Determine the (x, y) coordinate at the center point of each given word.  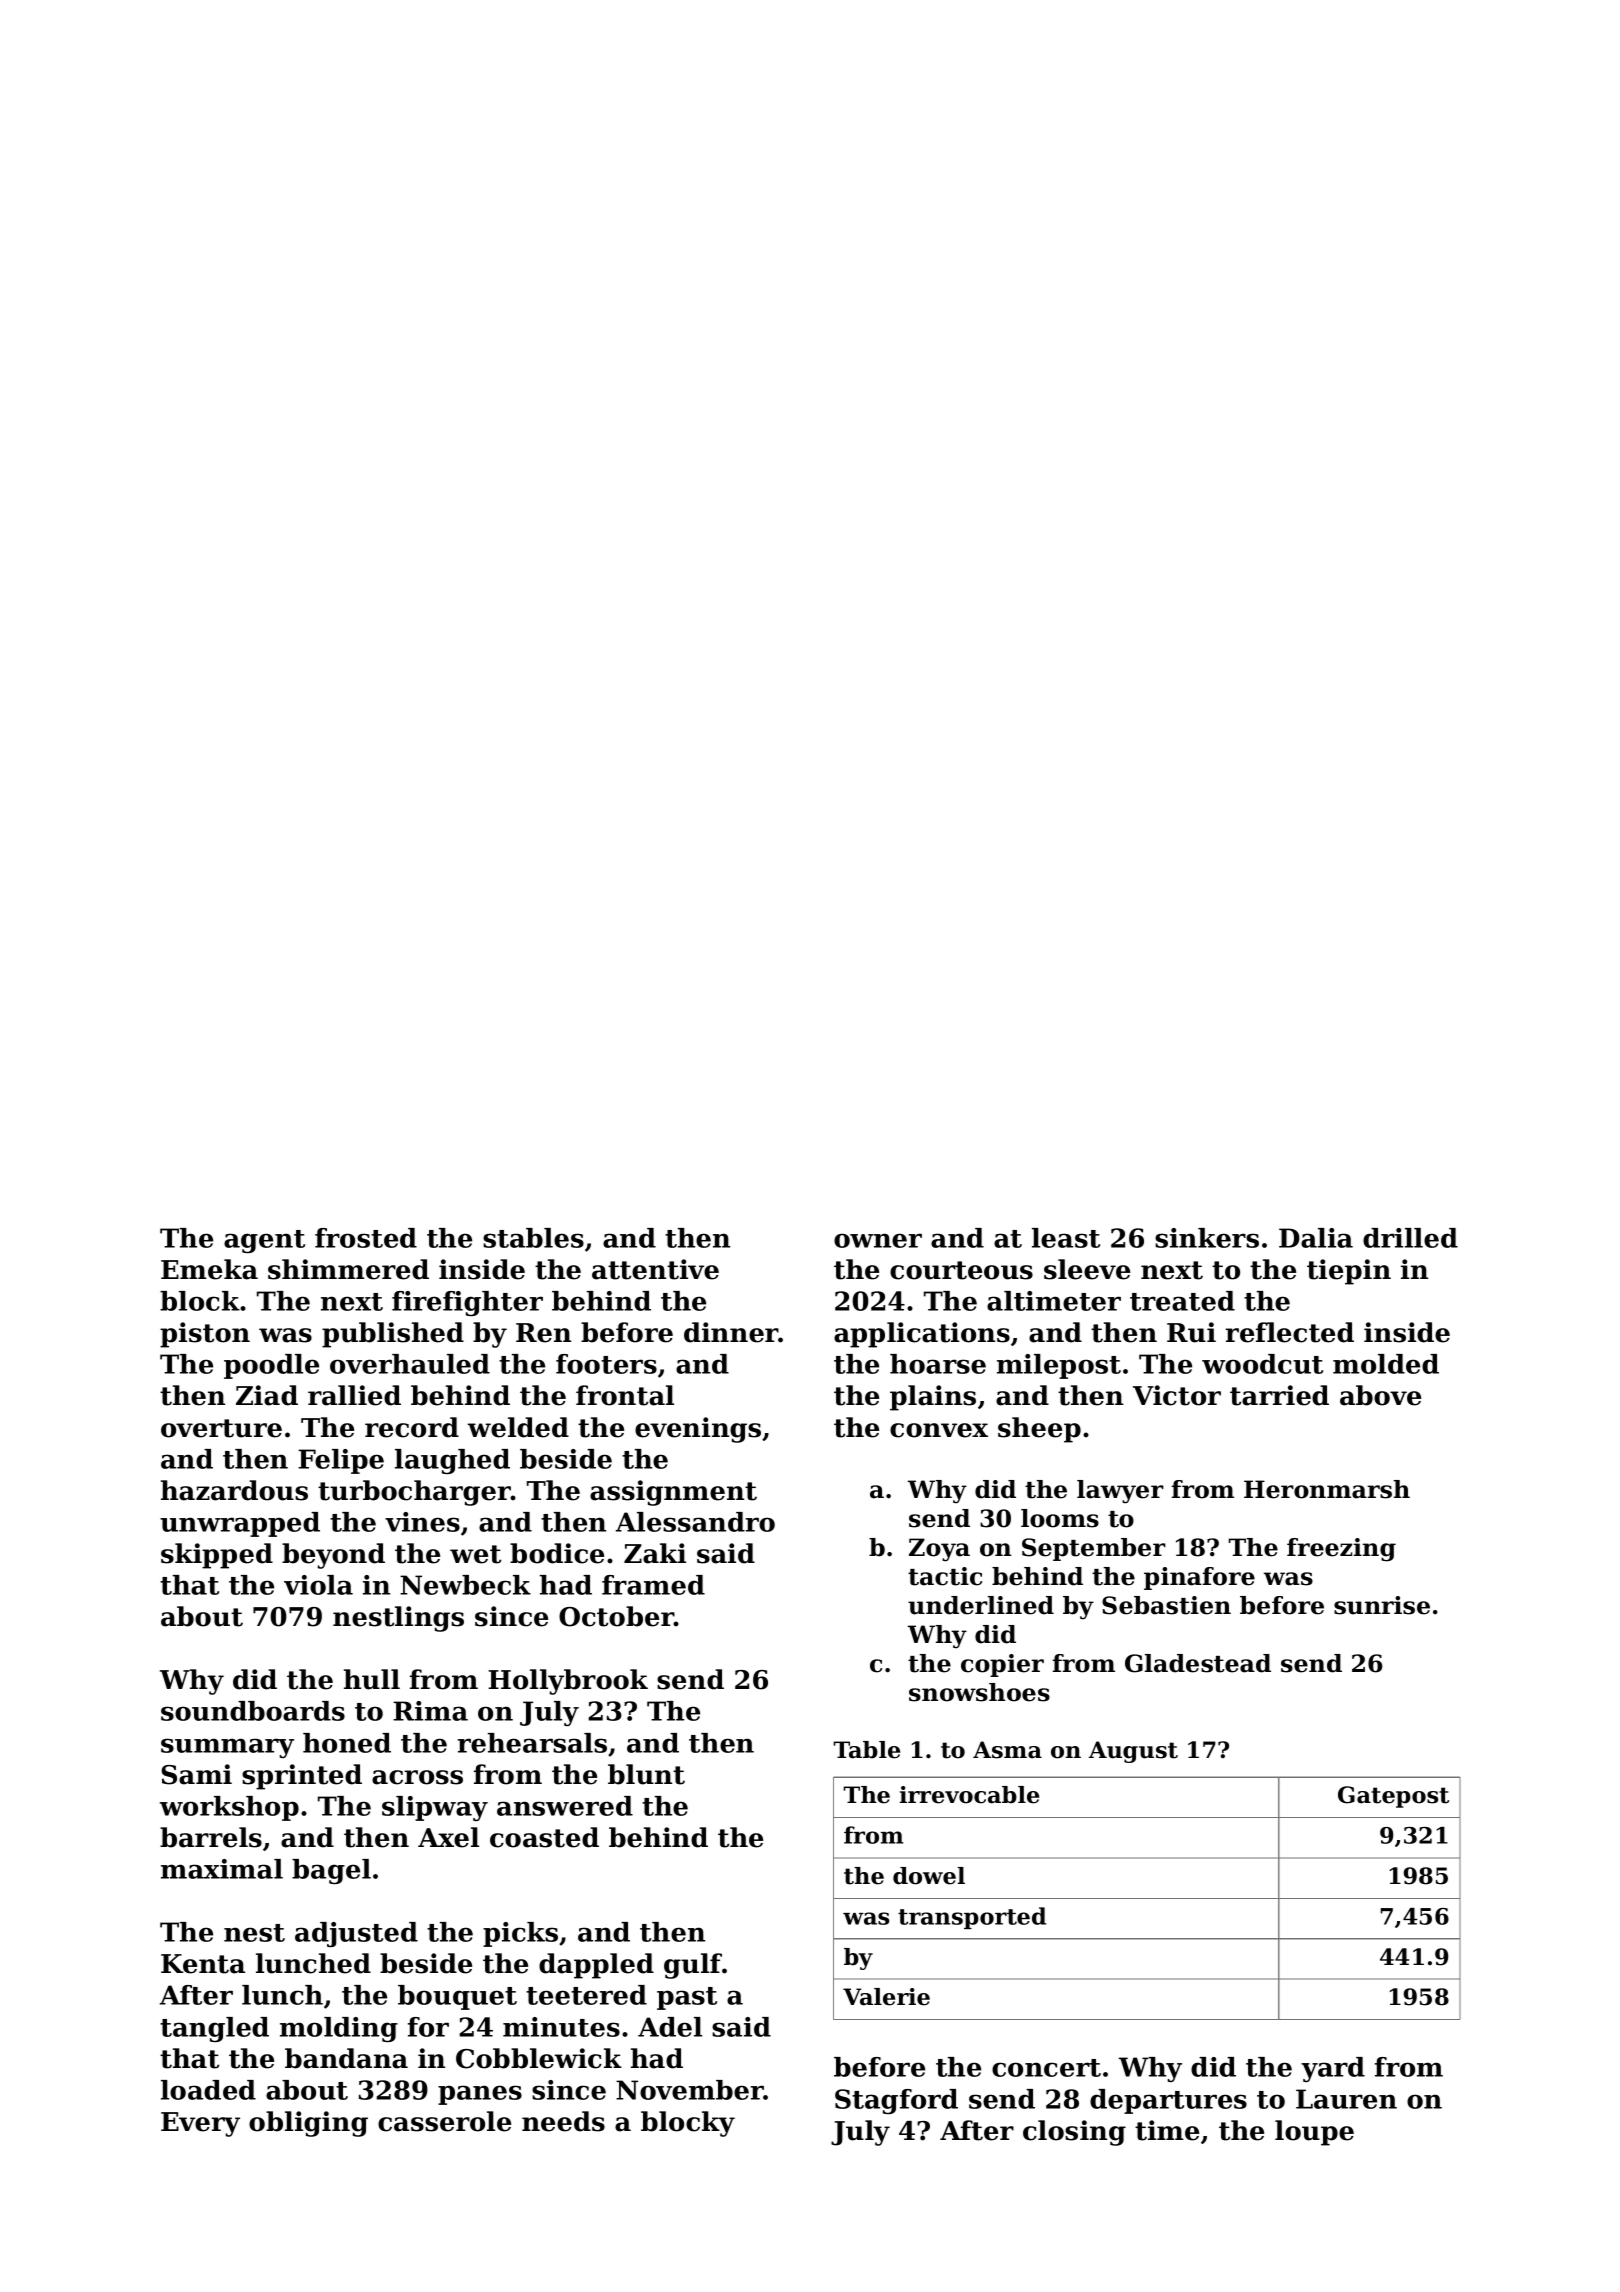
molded (1386, 1364)
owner (878, 1240)
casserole (444, 2121)
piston (205, 1335)
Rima (430, 1711)
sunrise (1382, 1605)
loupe (1314, 2133)
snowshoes (979, 1692)
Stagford (896, 2101)
